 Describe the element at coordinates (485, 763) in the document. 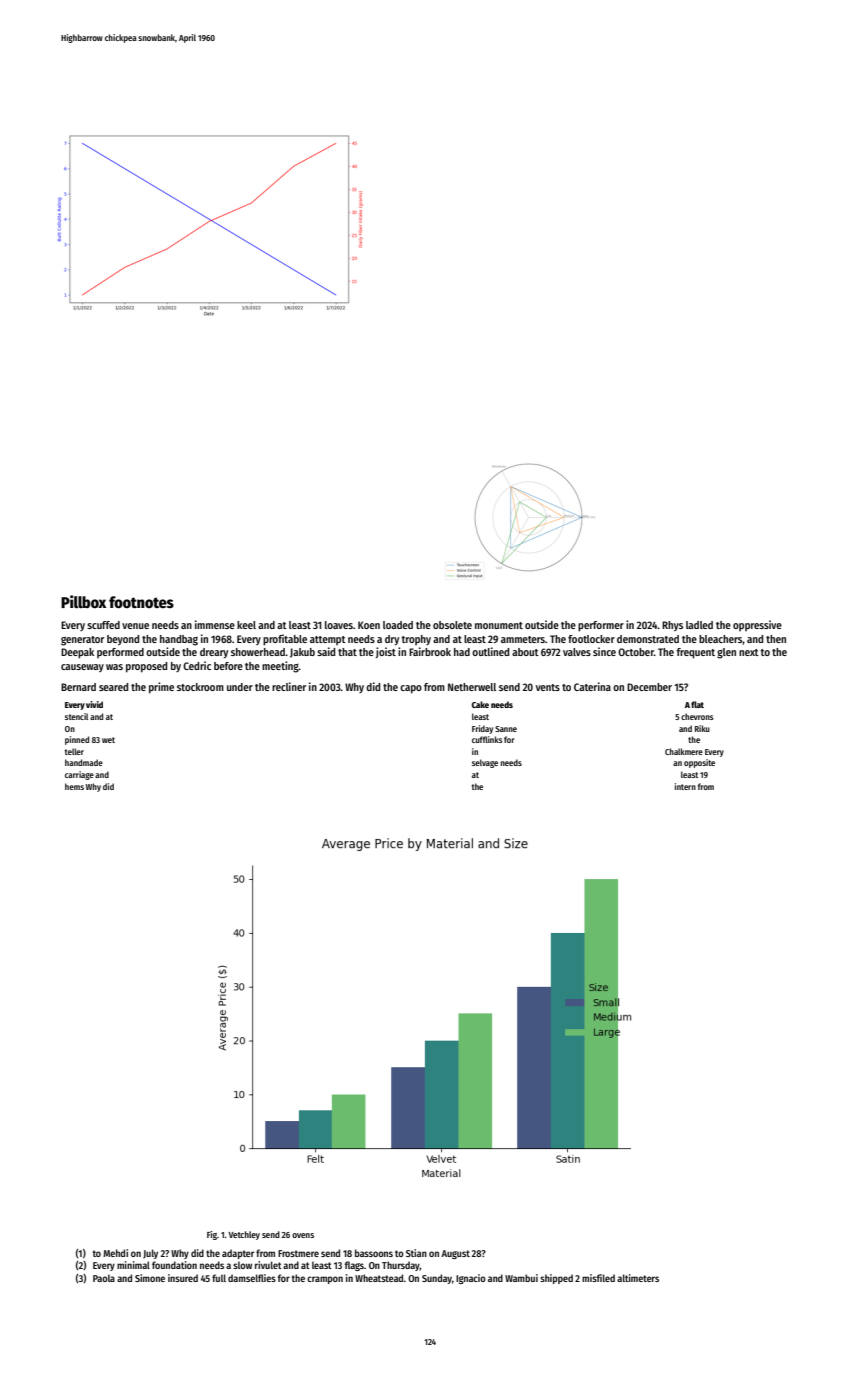

I see `selvage` at that location.
